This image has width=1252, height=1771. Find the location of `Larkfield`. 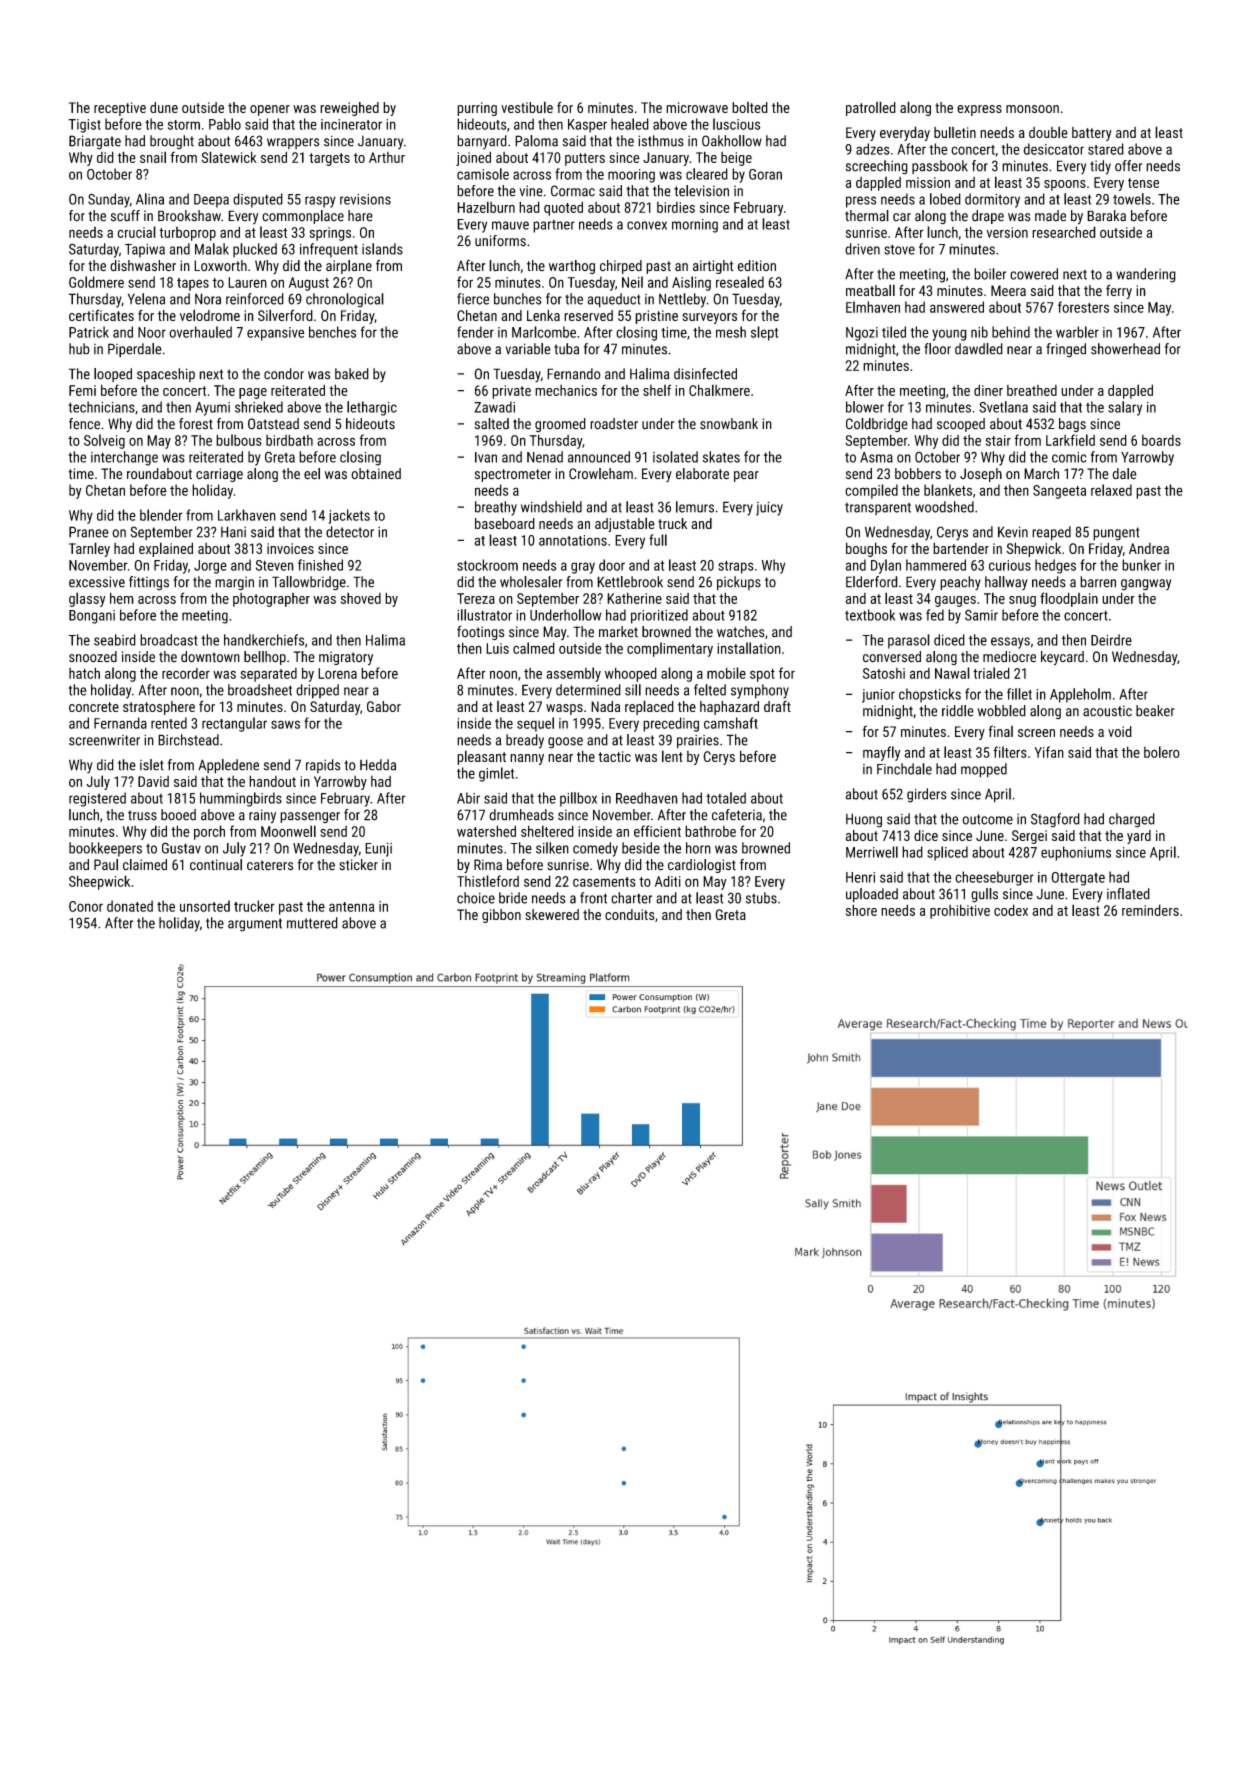

Larkfield is located at coordinates (1070, 440).
